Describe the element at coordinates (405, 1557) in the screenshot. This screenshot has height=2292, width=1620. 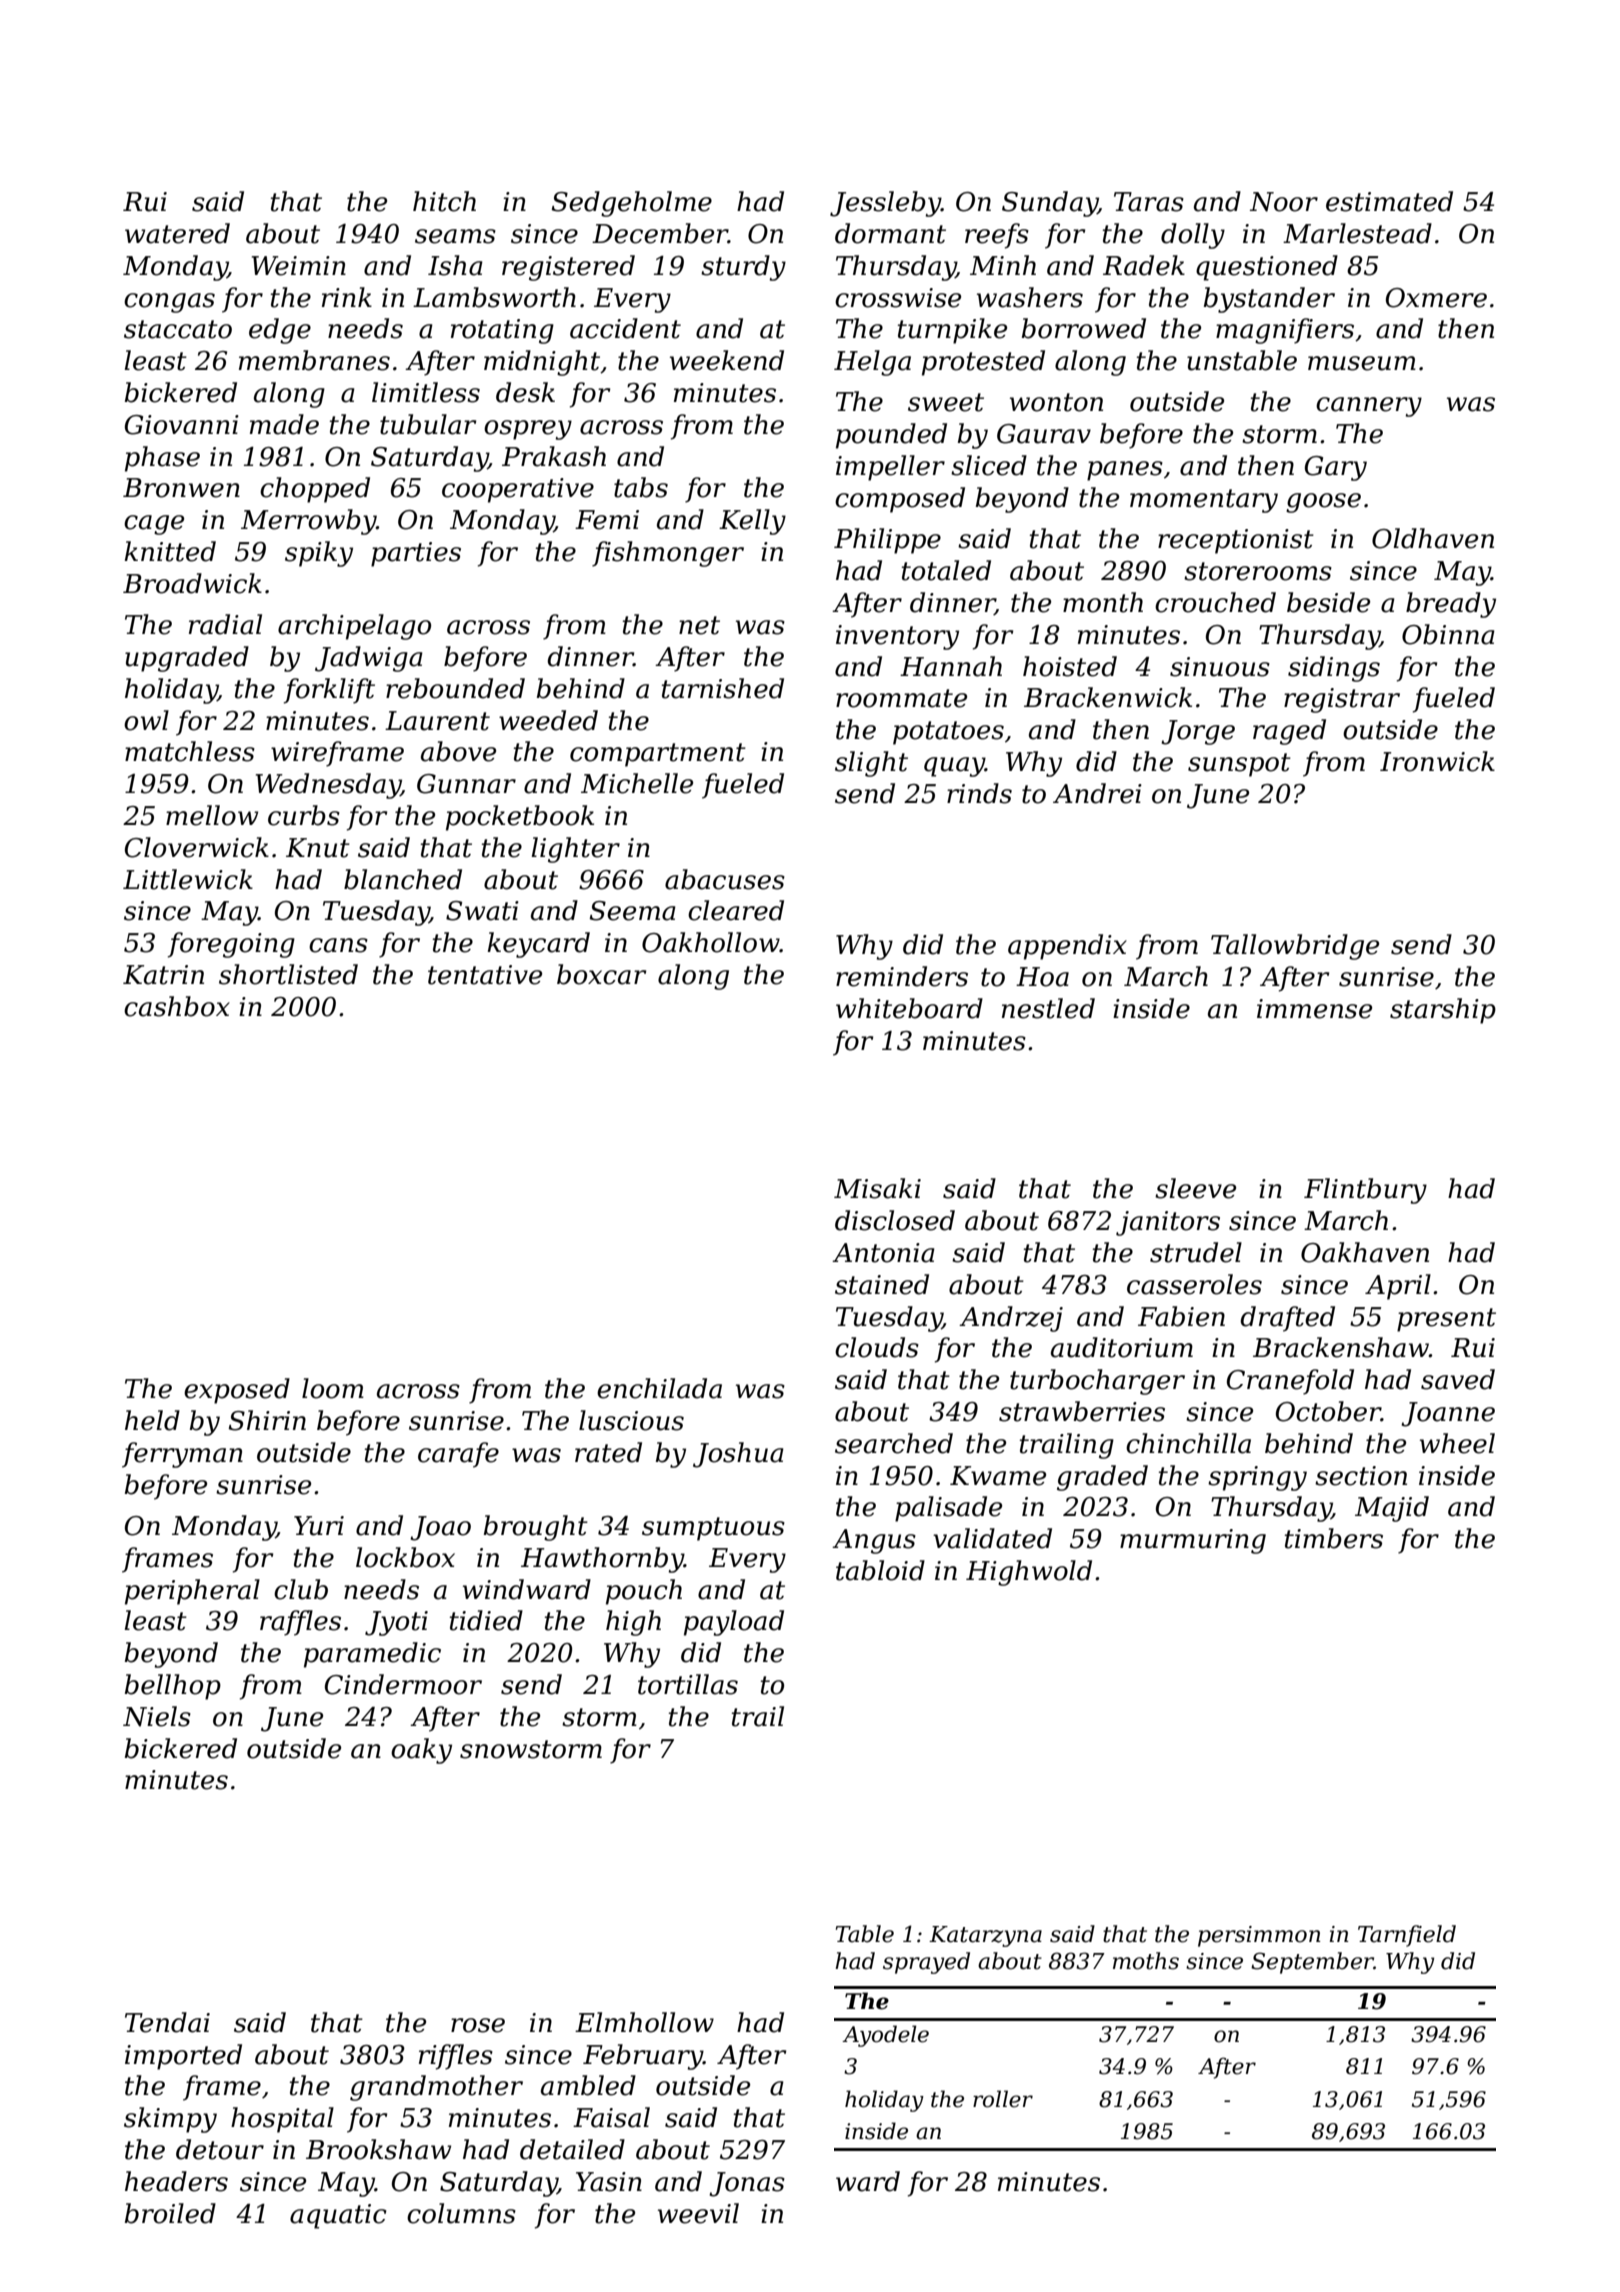
I see `lockbox` at that location.
